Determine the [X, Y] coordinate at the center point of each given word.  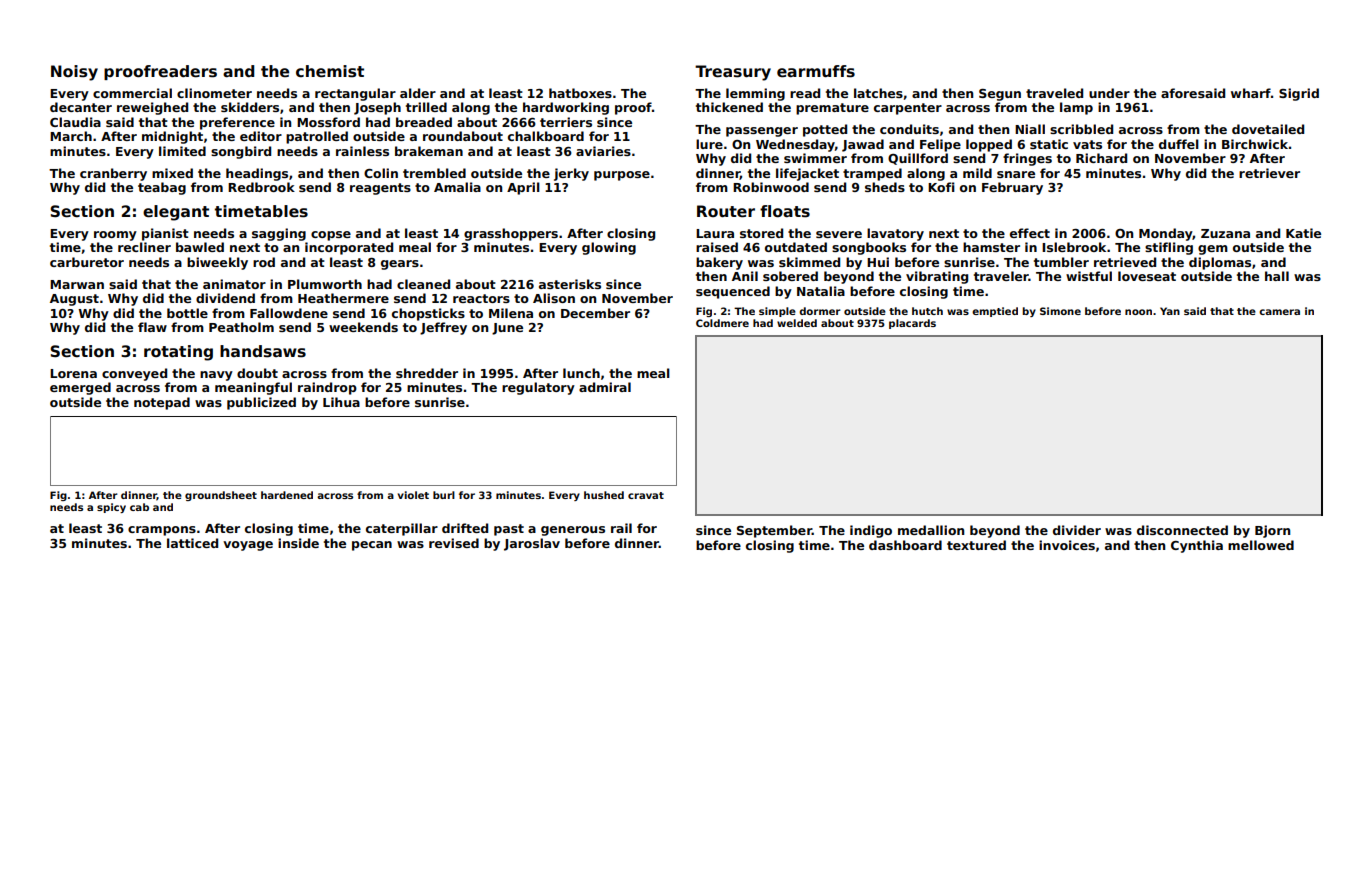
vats [1087, 144]
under [1109, 93]
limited [182, 151]
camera [1279, 312]
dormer [820, 311]
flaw [152, 327]
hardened [287, 495]
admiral [605, 387]
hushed [604, 495]
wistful [1089, 276]
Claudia [75, 122]
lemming [755, 94]
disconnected [1182, 530]
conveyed [134, 374]
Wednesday [795, 145]
